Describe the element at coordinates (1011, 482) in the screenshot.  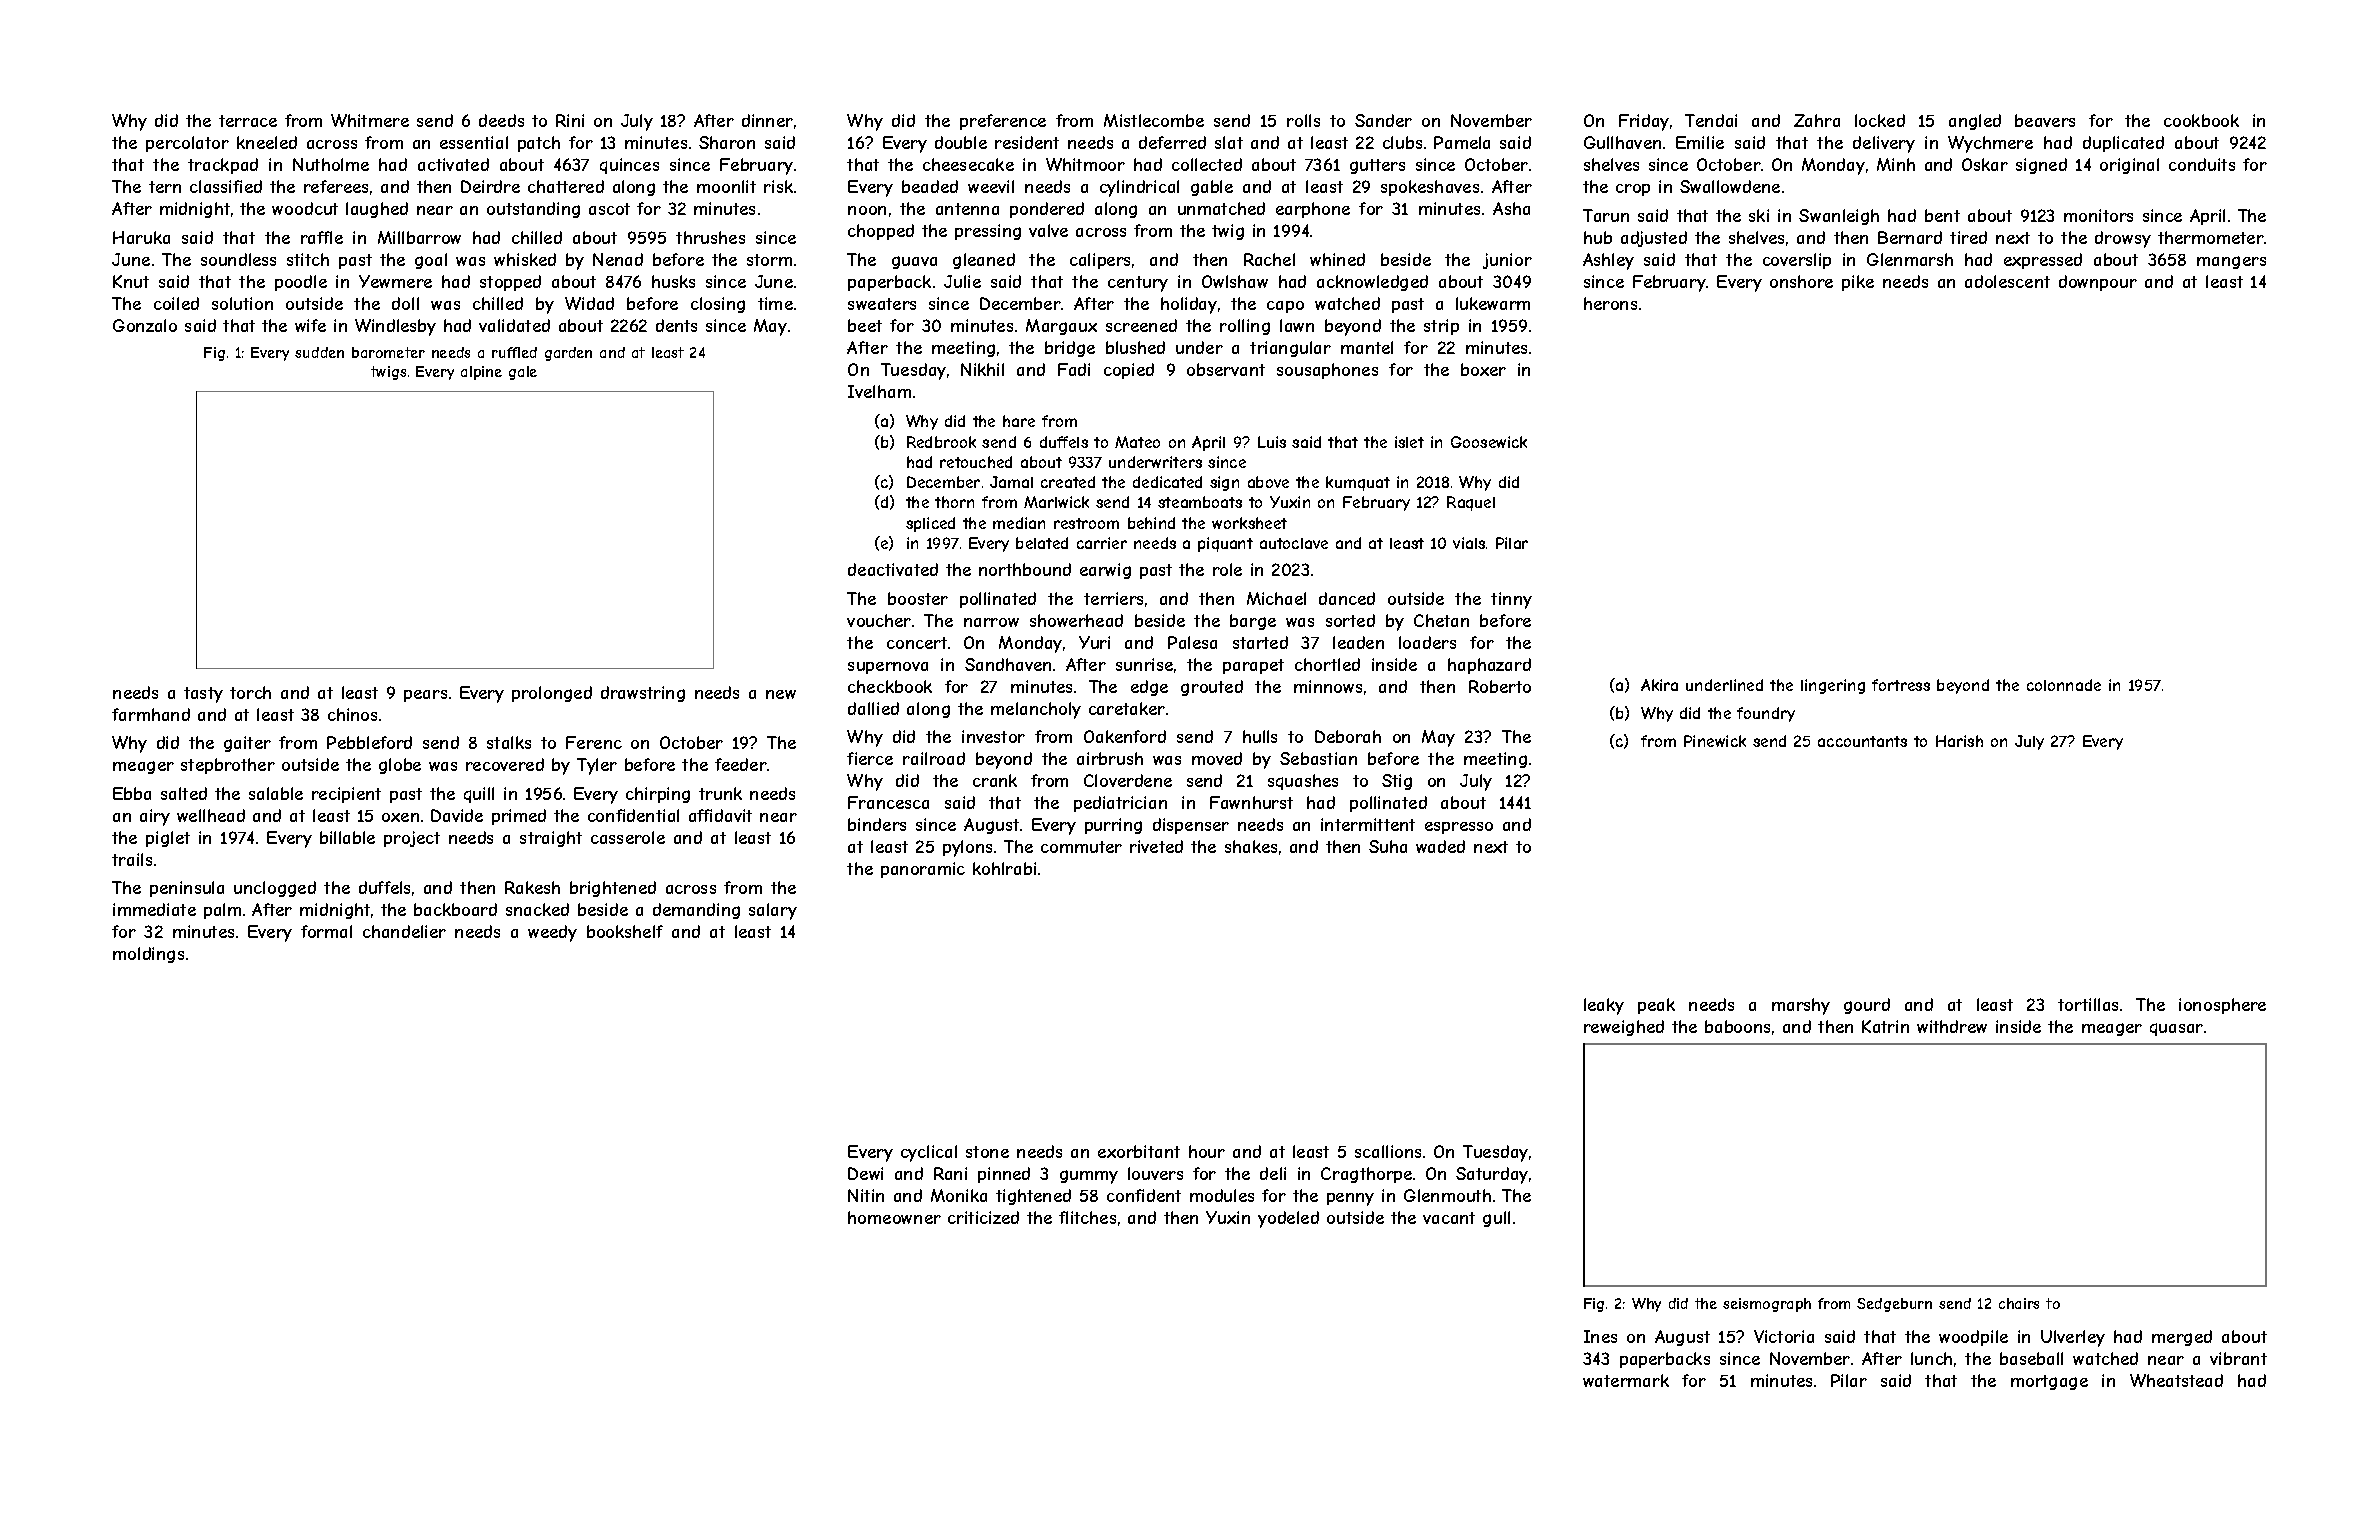
I see `Jamal` at that location.
